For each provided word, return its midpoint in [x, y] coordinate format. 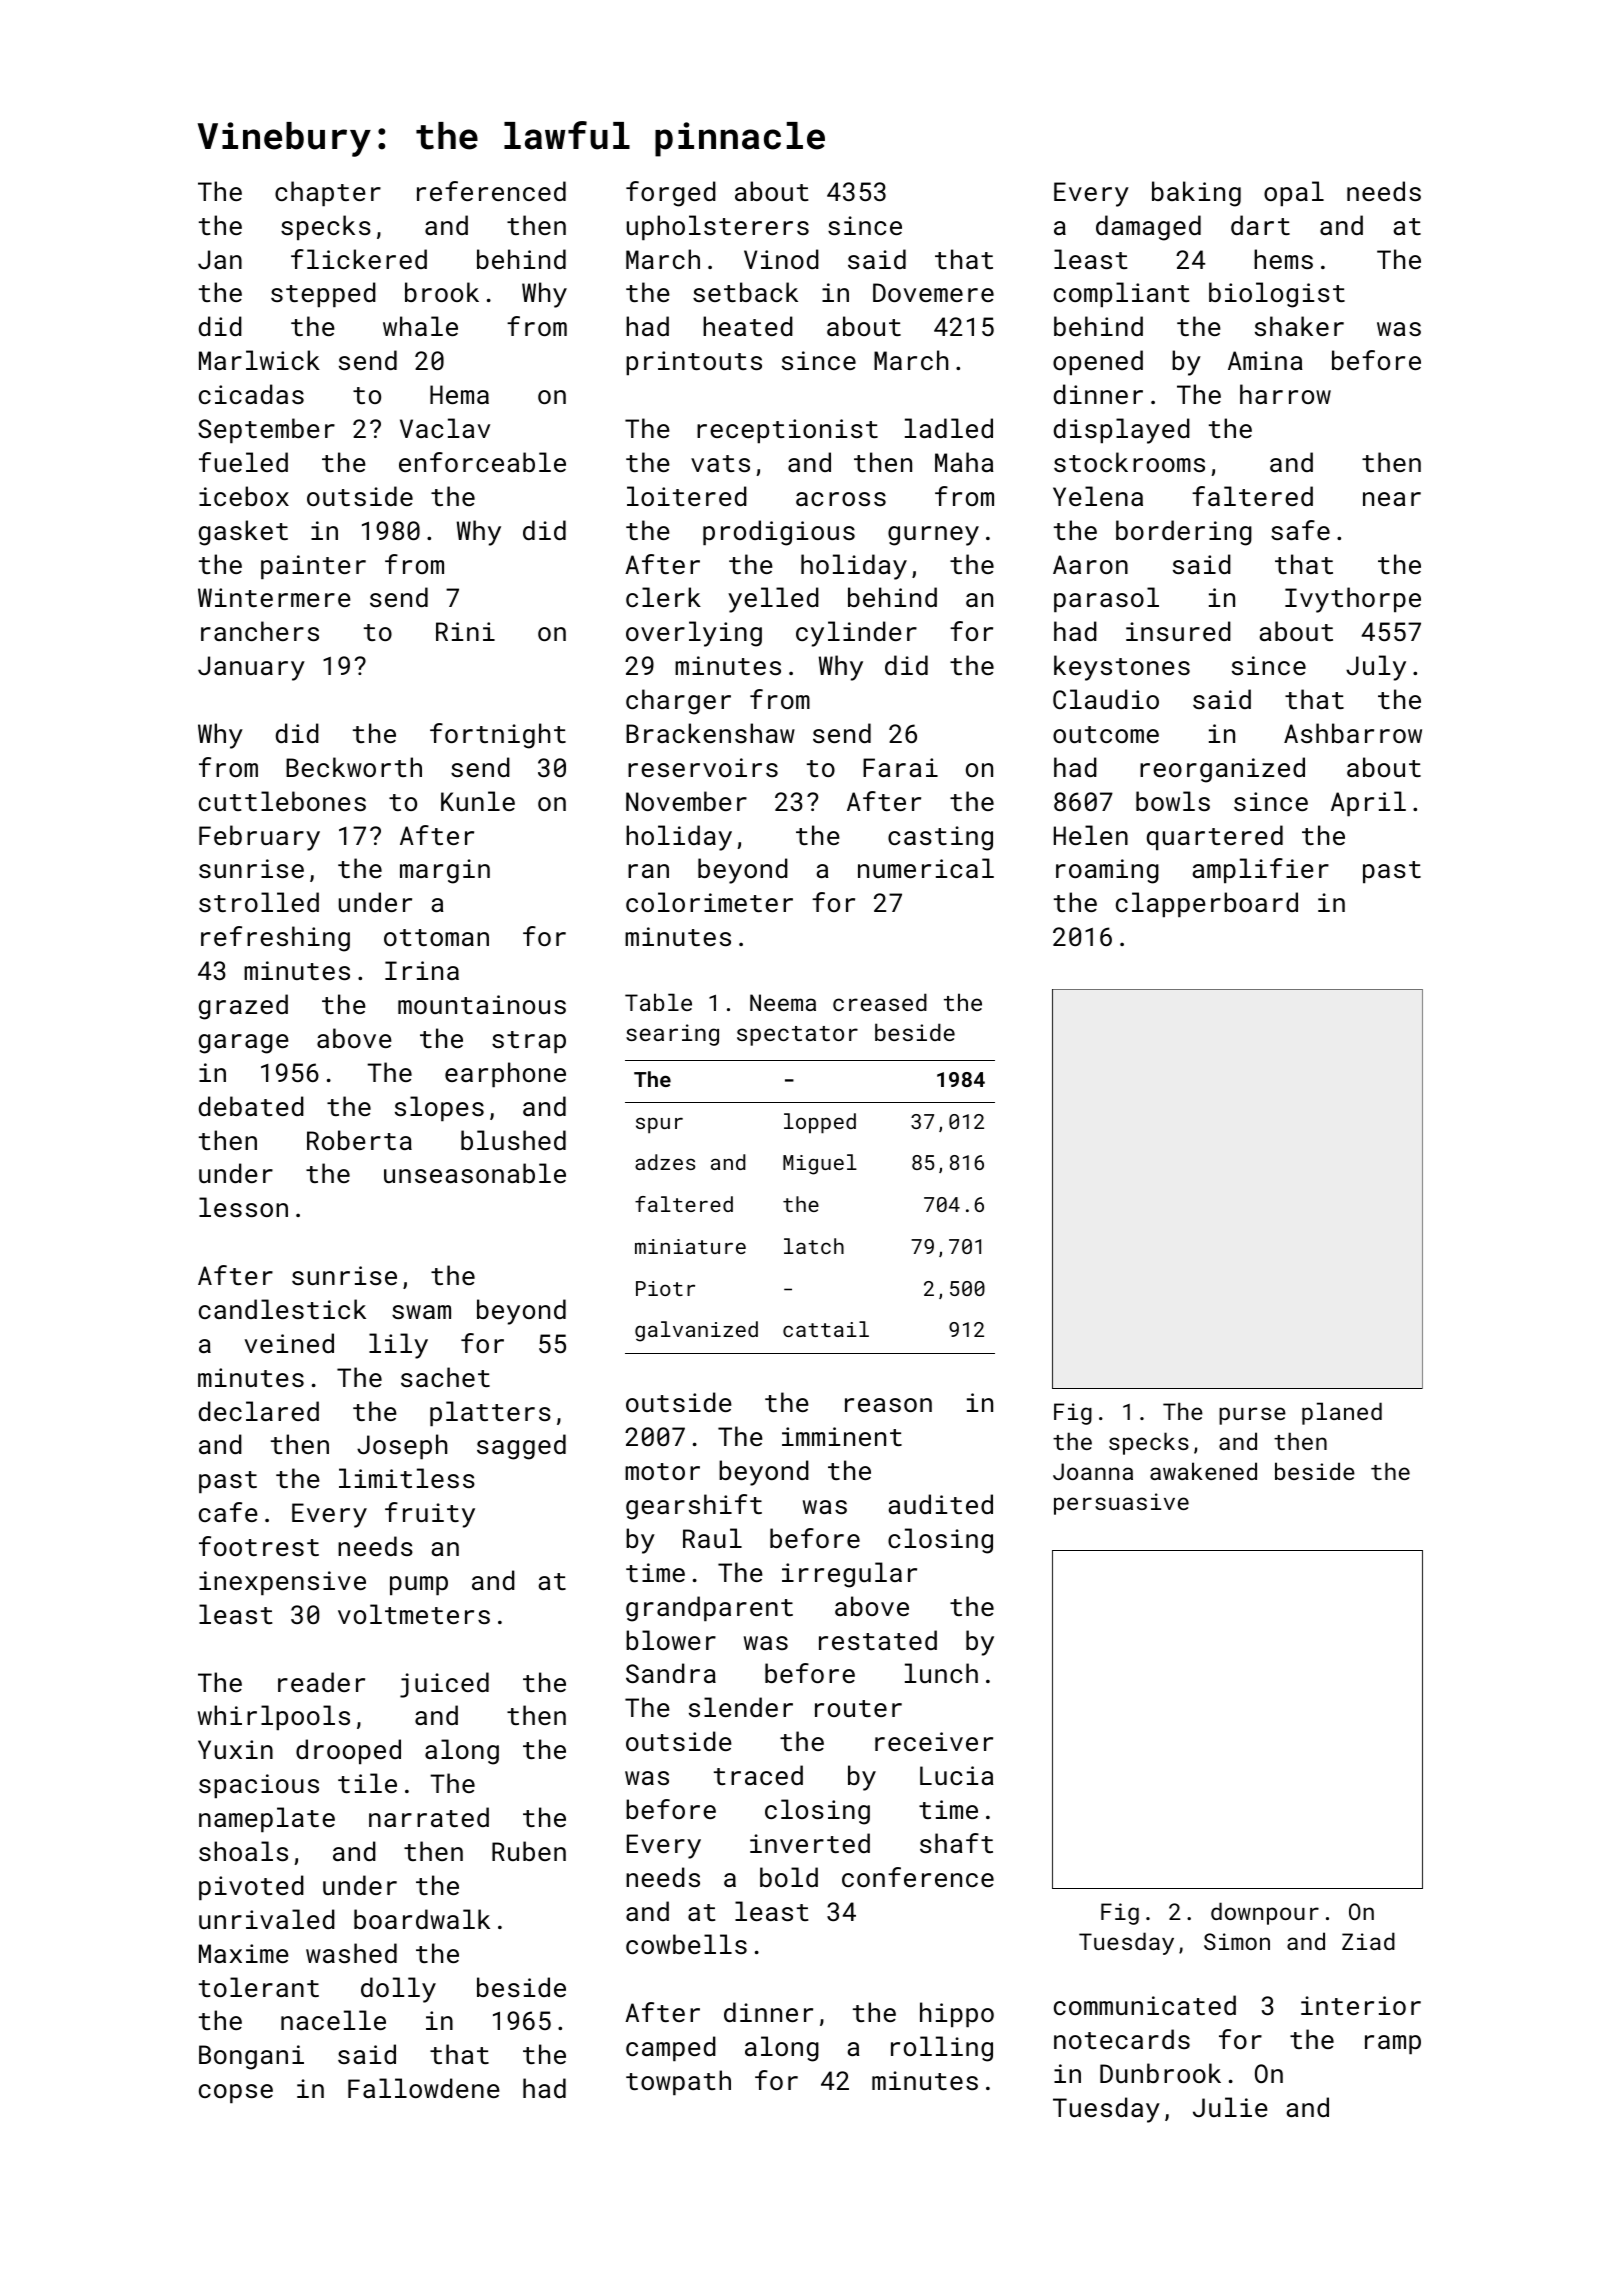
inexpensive [282, 1583]
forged [671, 194]
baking [1196, 194]
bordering [1184, 533]
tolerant [259, 1987]
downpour [1265, 1913]
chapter [328, 193]
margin [445, 871]
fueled [243, 462]
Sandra [671, 1673]
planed [1342, 1413]
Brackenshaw [710, 733]
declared [259, 1411]
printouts [694, 363]
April [1368, 803]
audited [941, 1504]
